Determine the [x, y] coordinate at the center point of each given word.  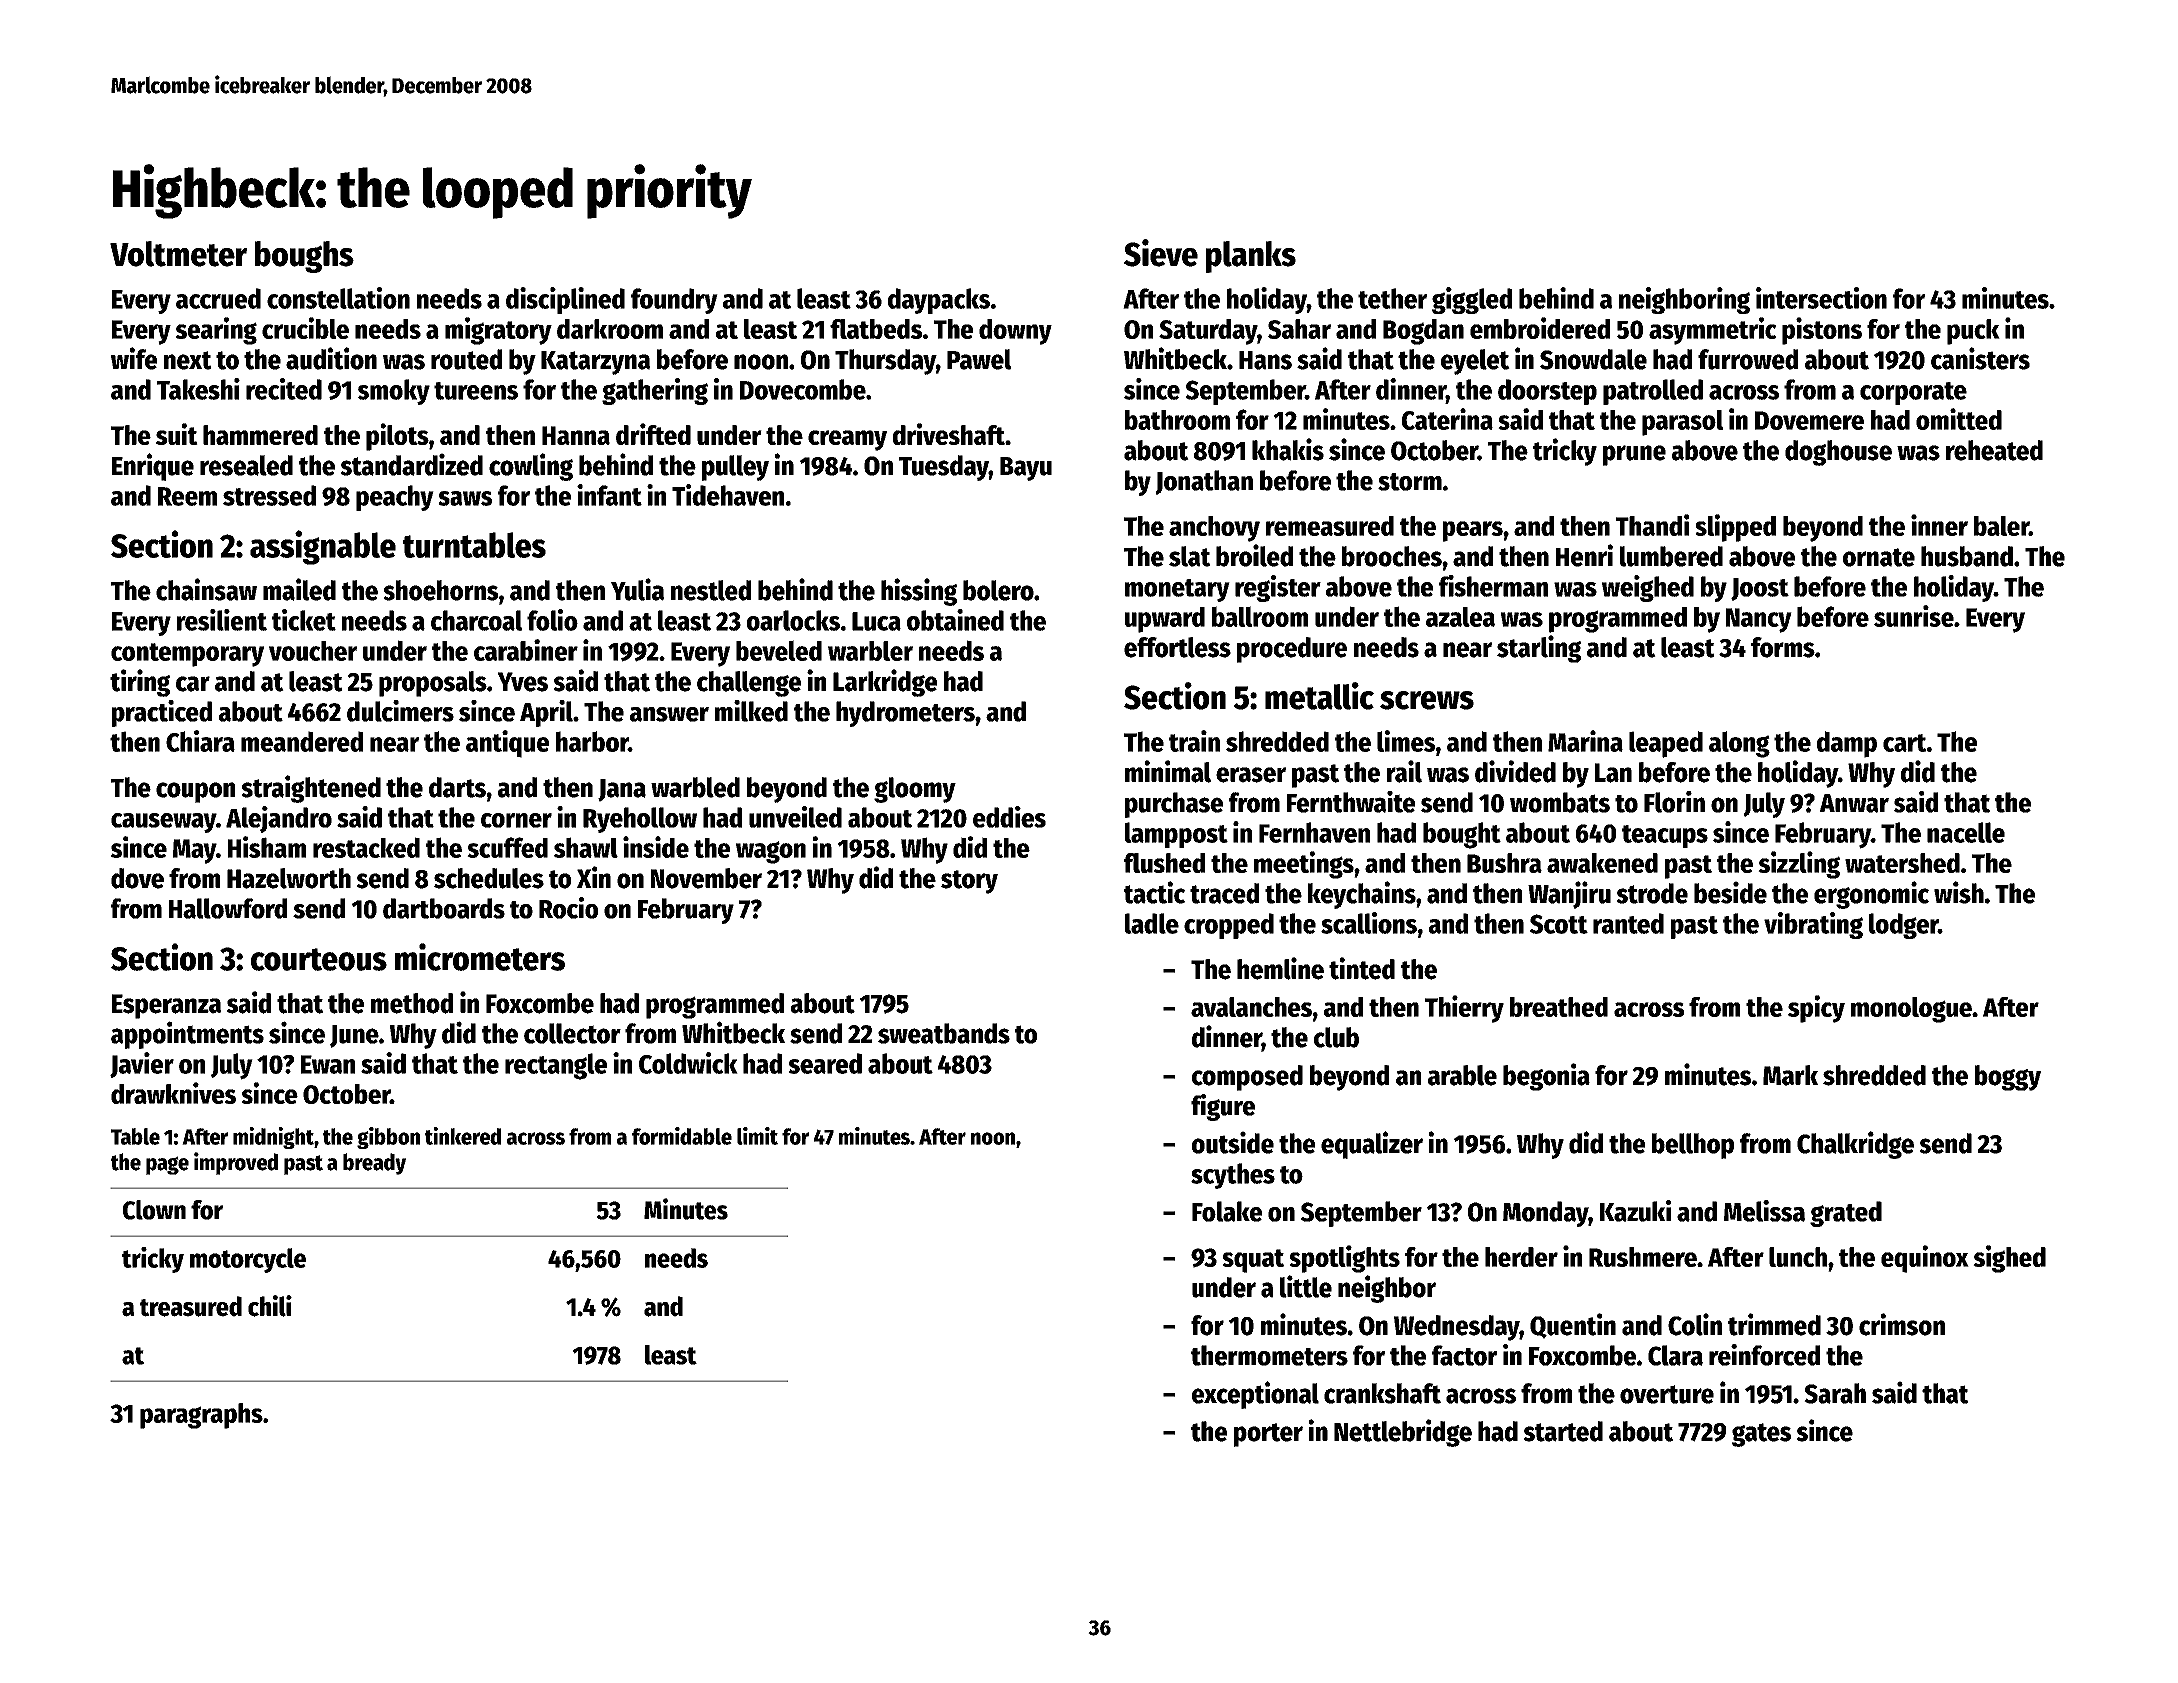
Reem [187, 496]
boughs [304, 257]
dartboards [444, 908]
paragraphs [201, 1416]
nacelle [1966, 832]
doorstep [1547, 392]
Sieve [1161, 253]
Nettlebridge [1403, 1433]
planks [1251, 257]
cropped [1229, 926]
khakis [1288, 449]
